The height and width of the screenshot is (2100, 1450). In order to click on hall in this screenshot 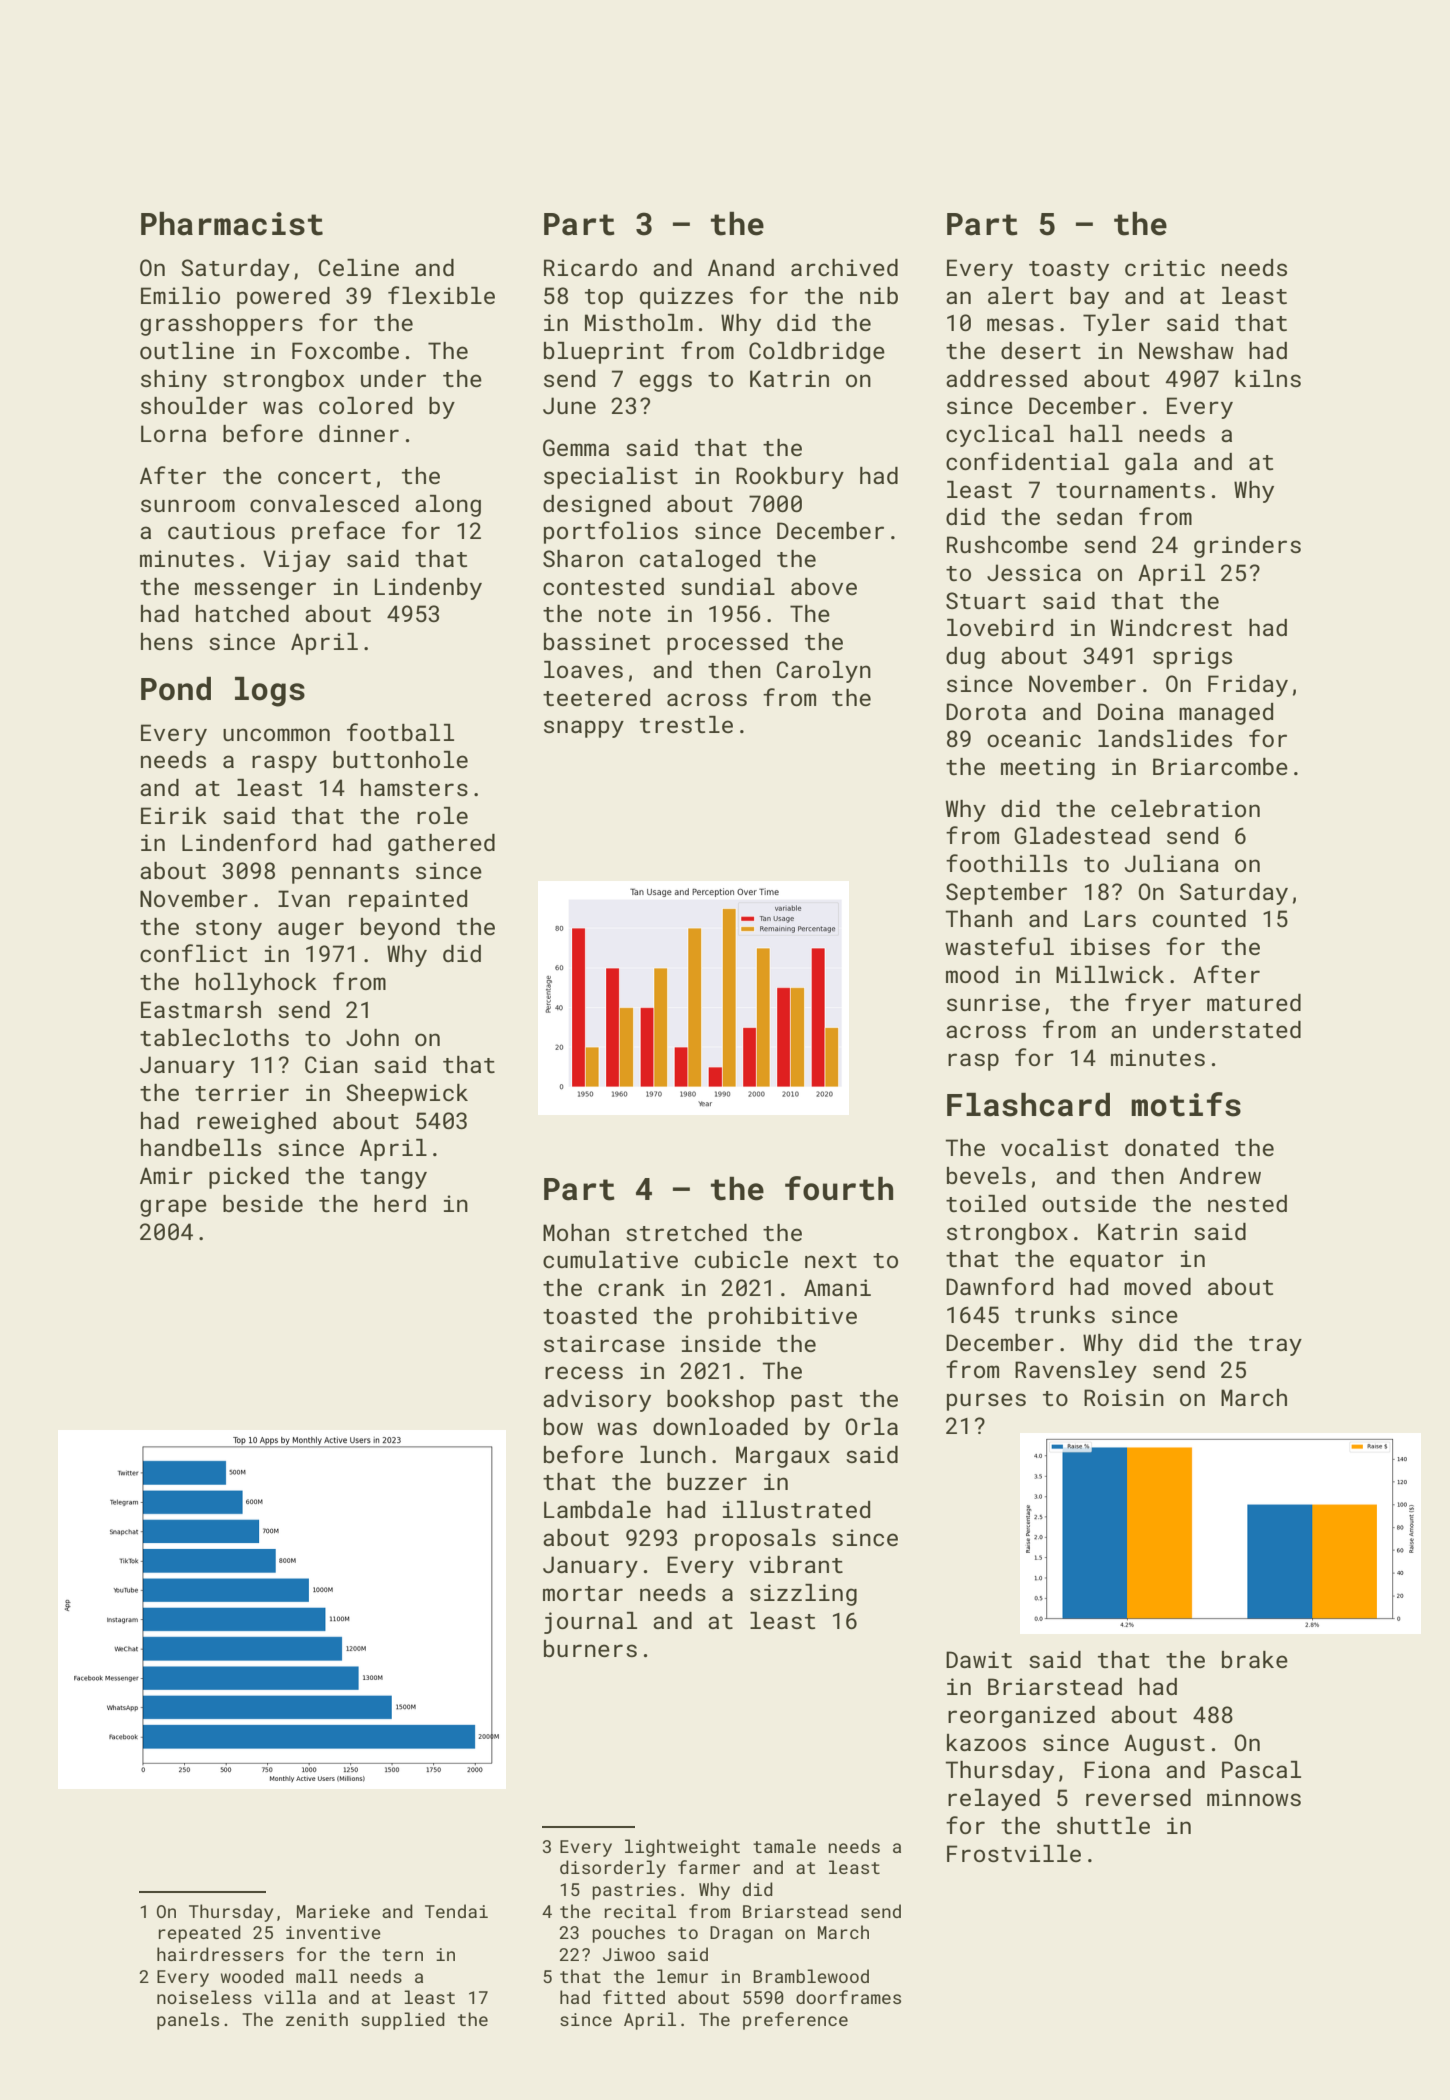, I will do `click(1096, 433)`.
